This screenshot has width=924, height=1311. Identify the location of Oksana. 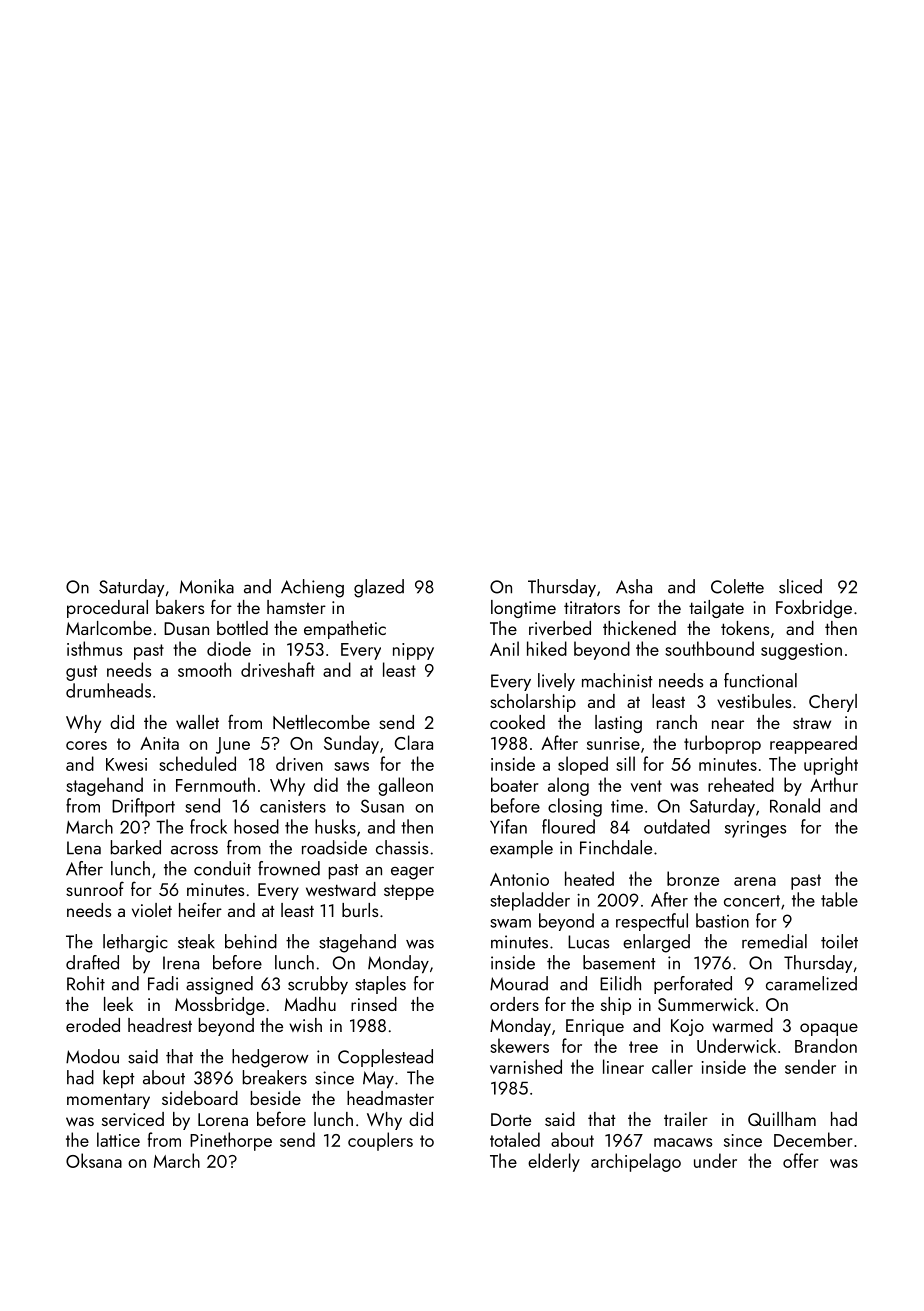
(94, 1160).
